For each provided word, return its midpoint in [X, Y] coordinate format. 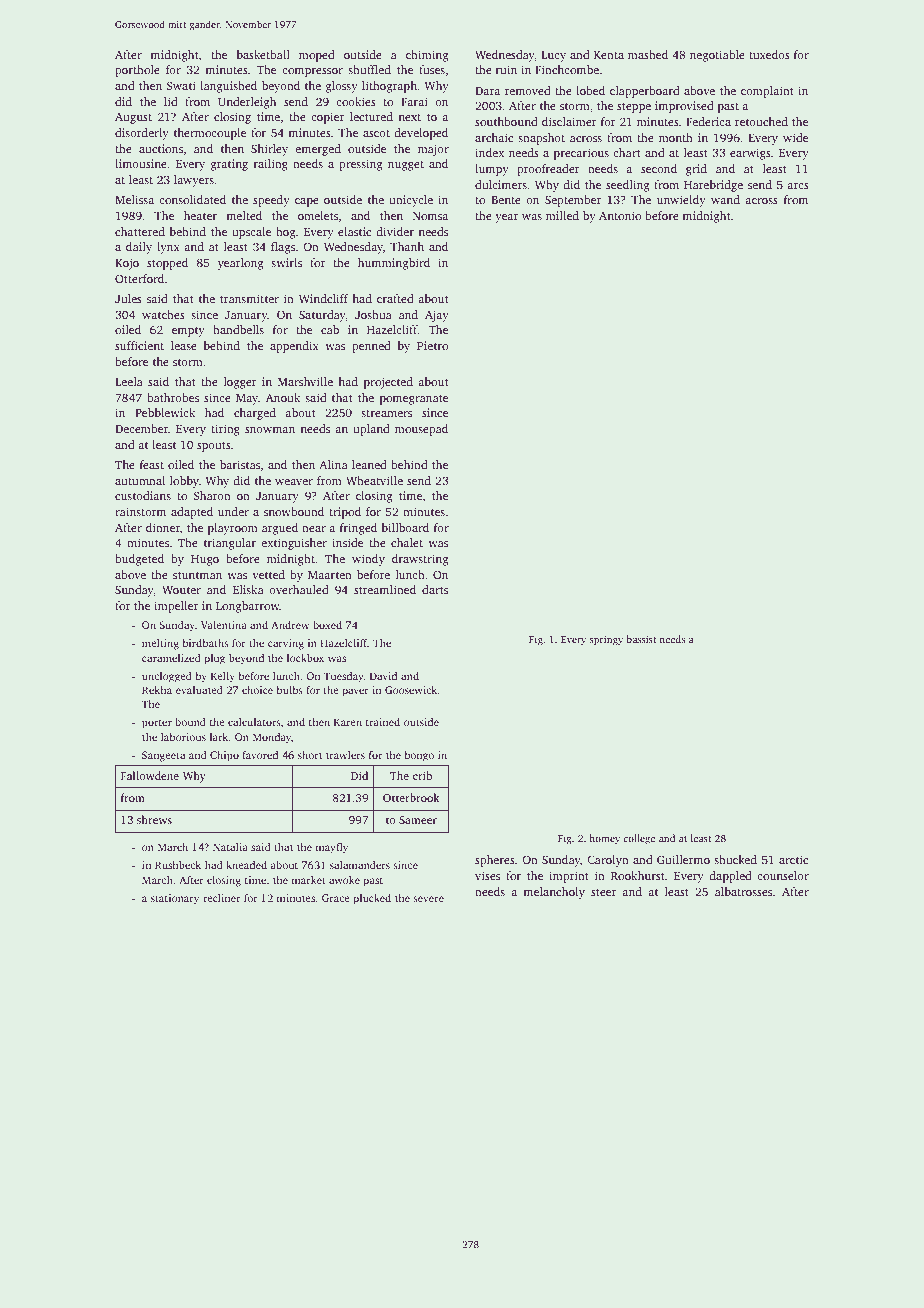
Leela [129, 381]
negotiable [717, 56]
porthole [137, 71]
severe [428, 899]
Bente [506, 200]
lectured [371, 116]
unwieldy [681, 201]
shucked [735, 859]
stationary [175, 899]
